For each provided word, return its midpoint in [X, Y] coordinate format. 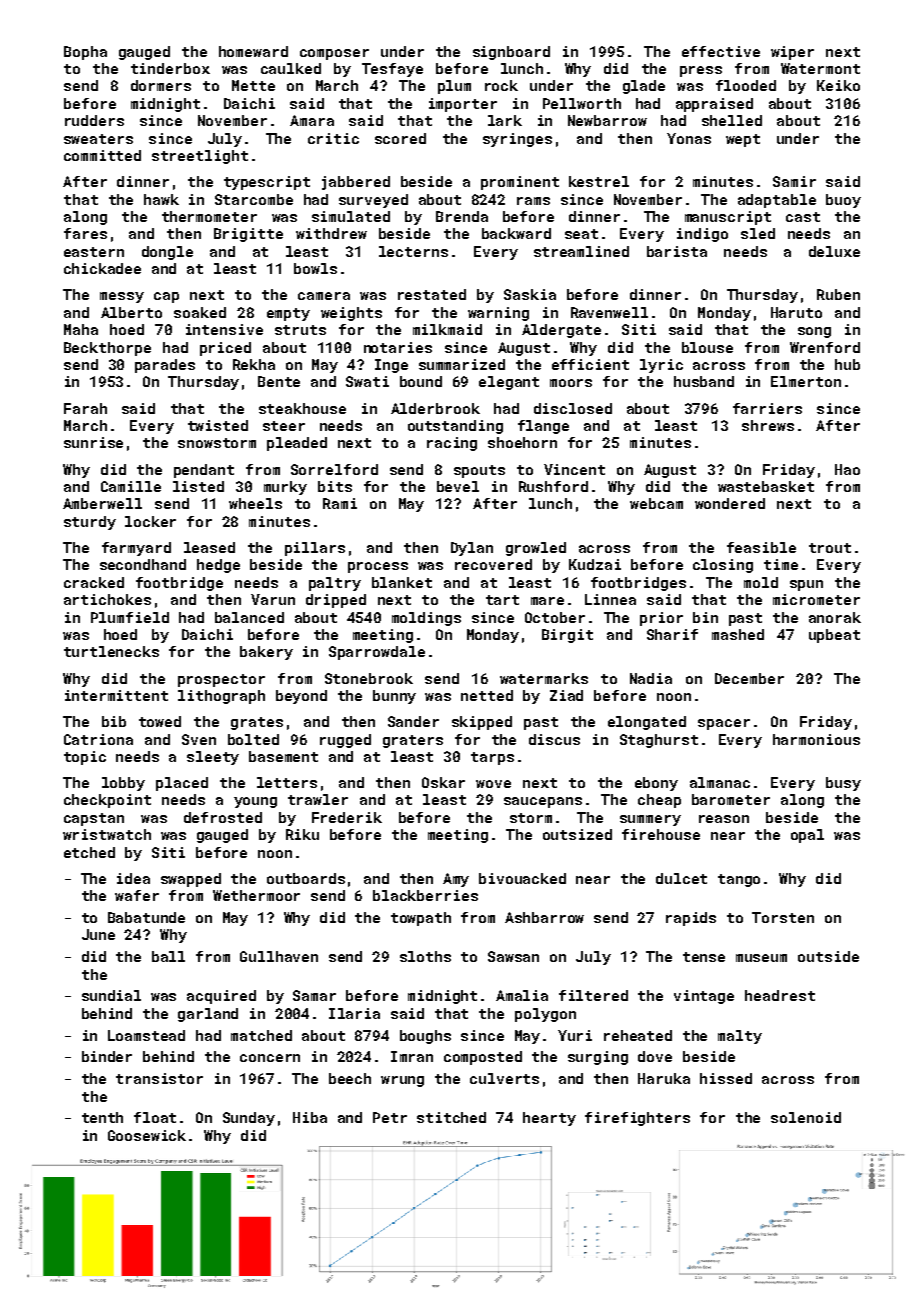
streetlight [200, 157]
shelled [732, 120]
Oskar [443, 782]
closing [723, 566]
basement [283, 756]
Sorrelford [334, 469]
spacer [724, 724]
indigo [702, 235]
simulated [351, 216]
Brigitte [248, 235]
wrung [402, 1081]
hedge [218, 566]
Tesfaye [392, 70]
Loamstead [146, 1035]
